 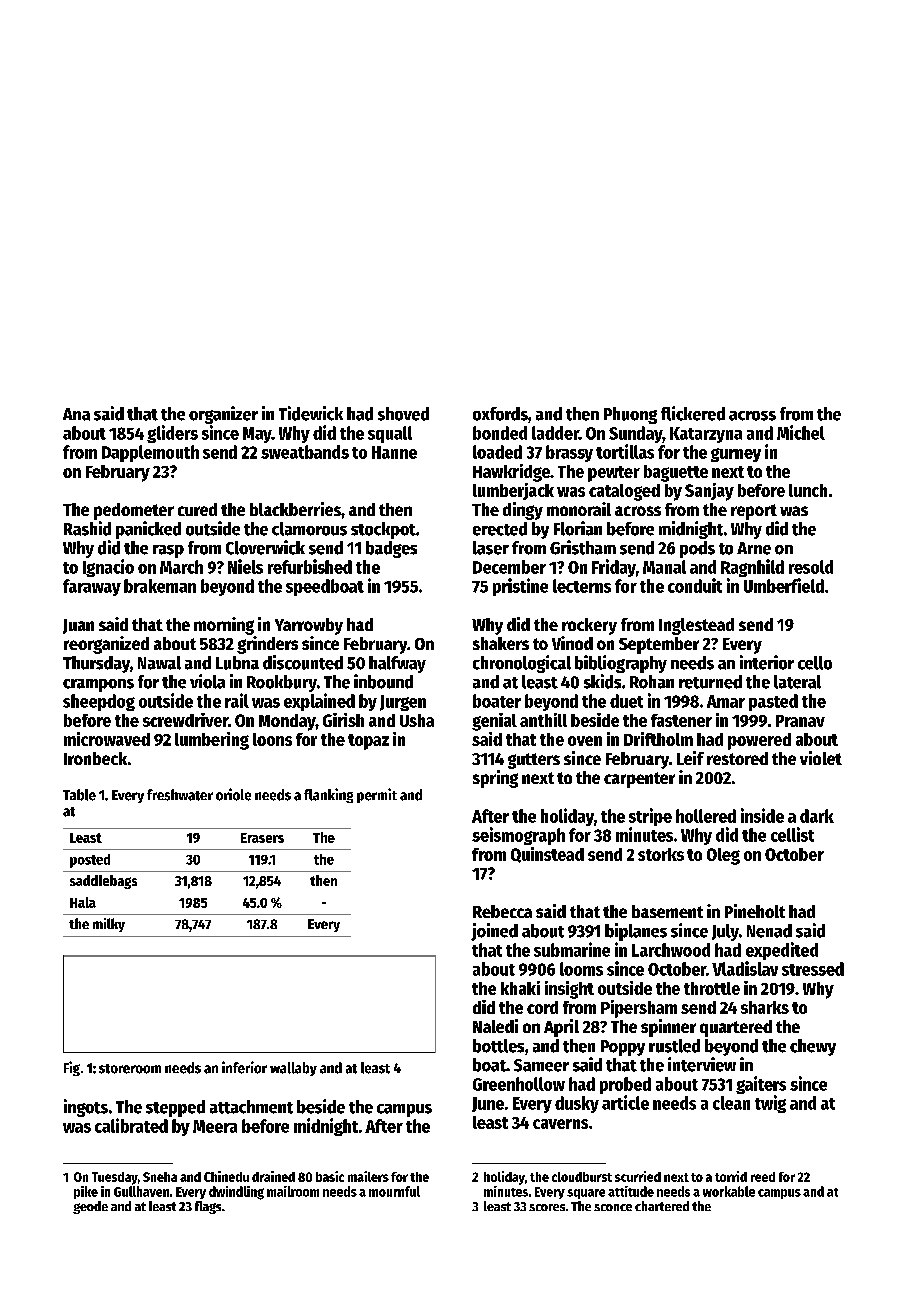 I want to click on freshwater, so click(x=180, y=795).
